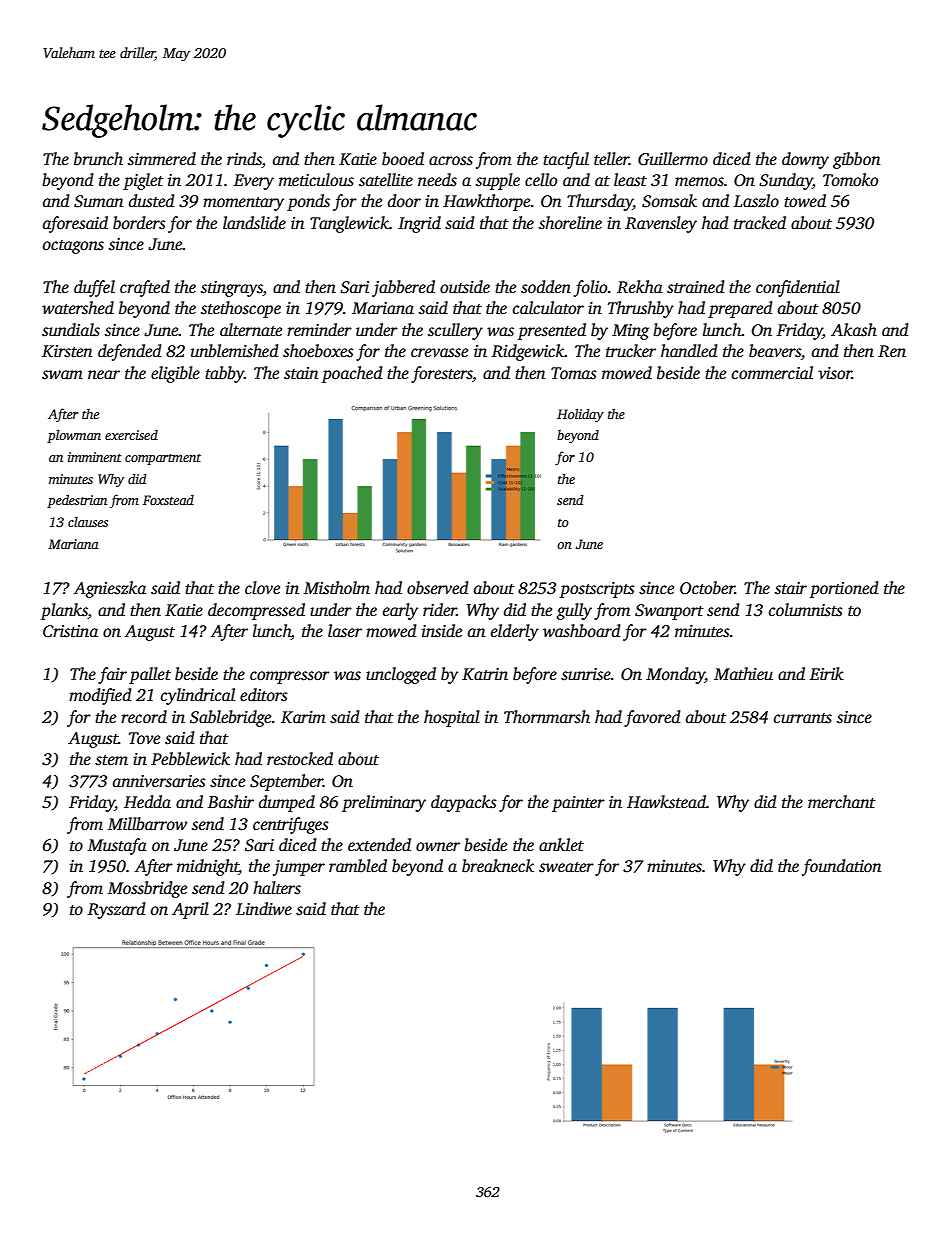  I want to click on foundation, so click(842, 867).
